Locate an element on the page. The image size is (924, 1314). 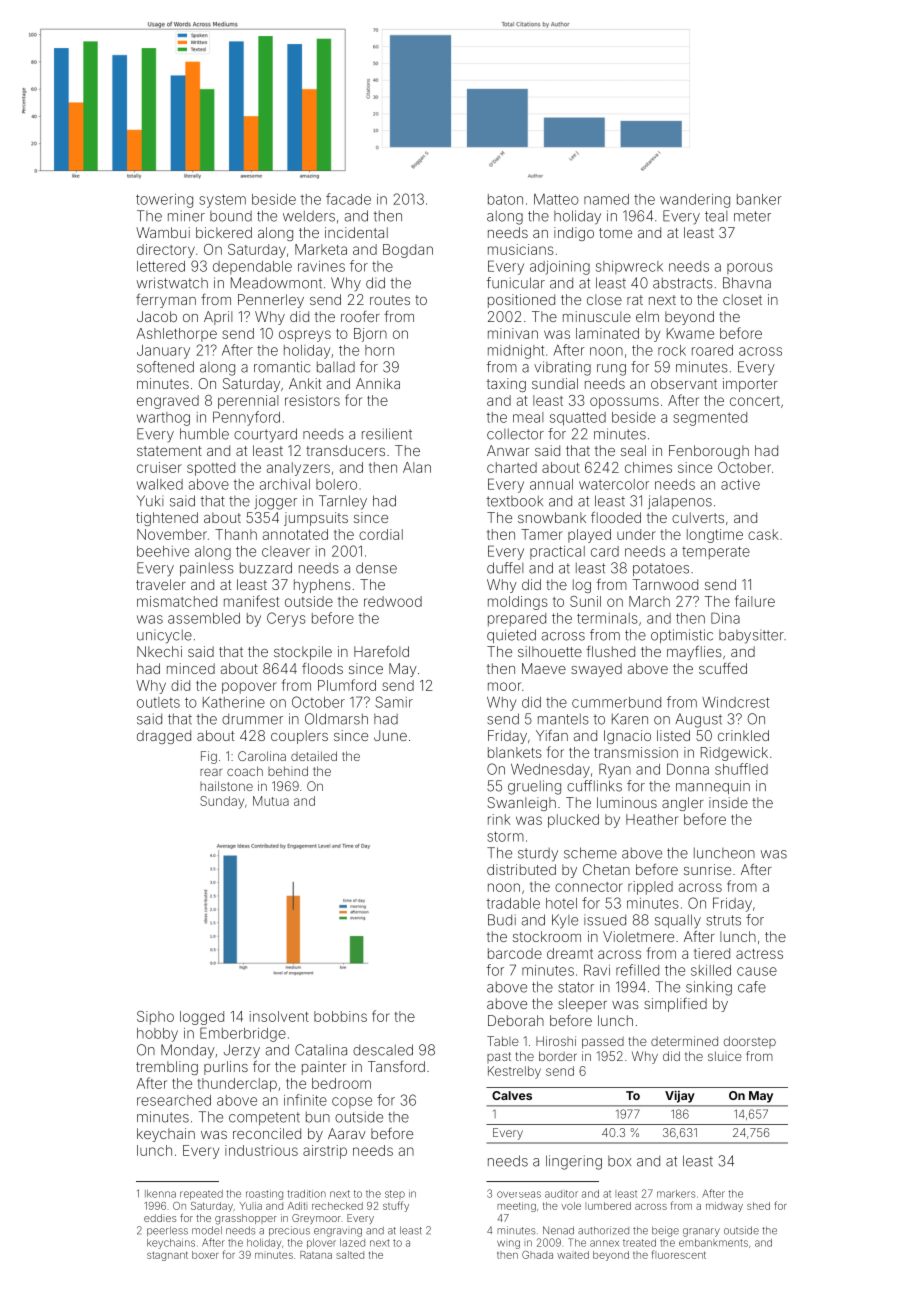
salted is located at coordinates (350, 1255).
